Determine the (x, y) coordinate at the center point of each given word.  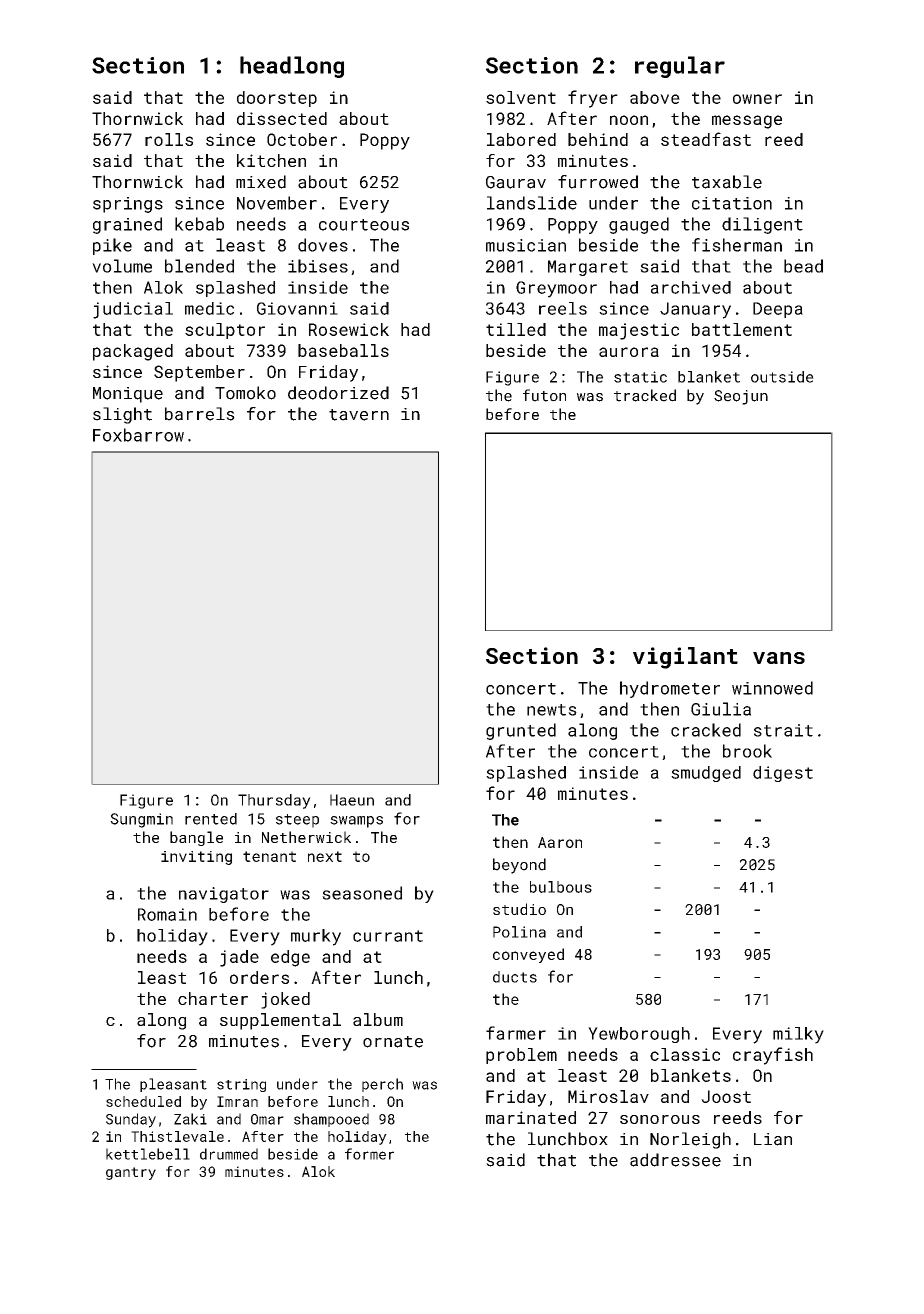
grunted (521, 731)
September (199, 373)
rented (211, 819)
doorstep (277, 99)
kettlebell (148, 1154)
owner (757, 99)
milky (798, 1035)
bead (803, 266)
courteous (364, 225)
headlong (292, 67)
